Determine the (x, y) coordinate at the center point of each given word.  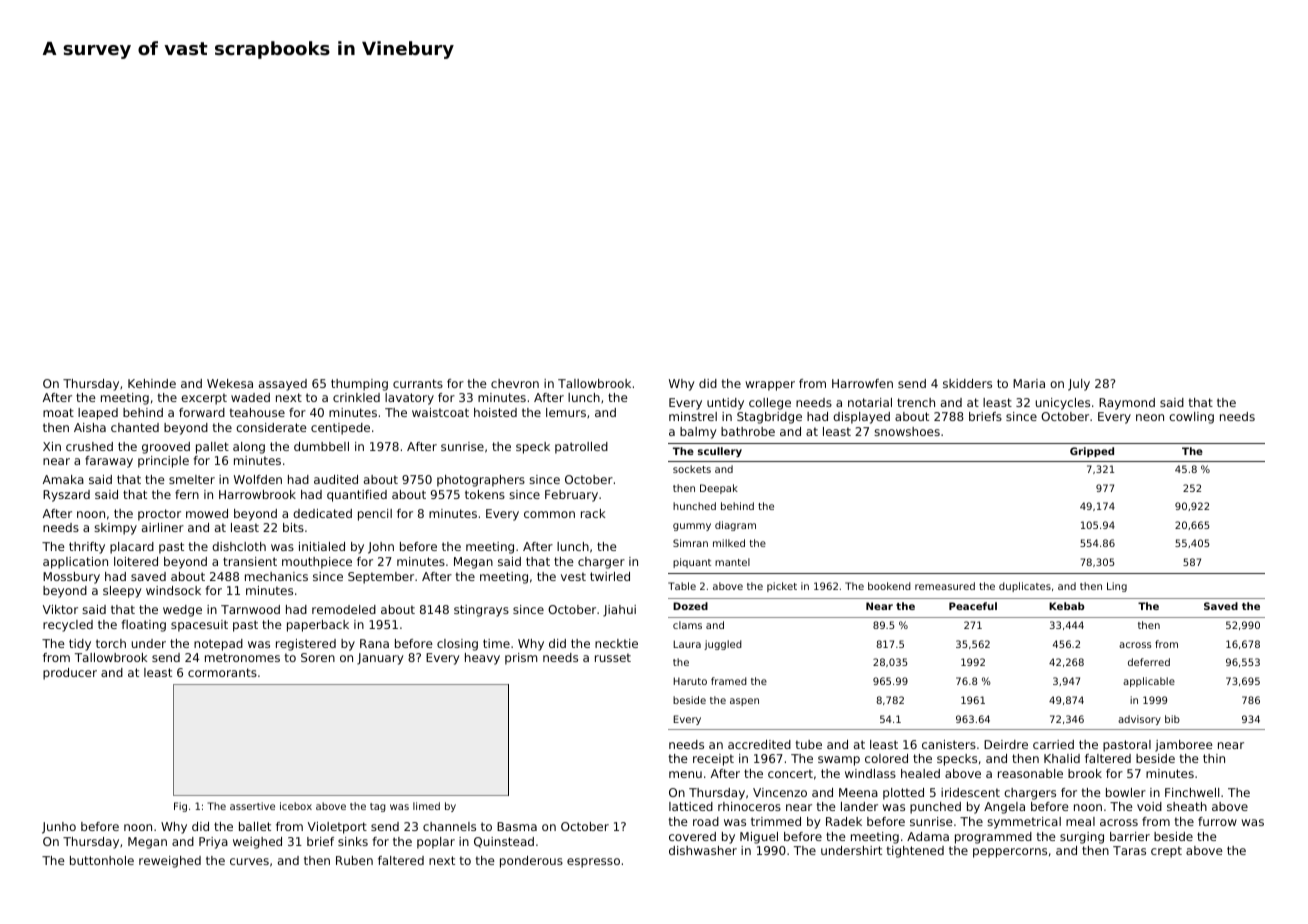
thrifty (87, 548)
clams (687, 625)
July (1079, 385)
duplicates (1025, 587)
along (249, 448)
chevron (515, 383)
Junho (59, 828)
